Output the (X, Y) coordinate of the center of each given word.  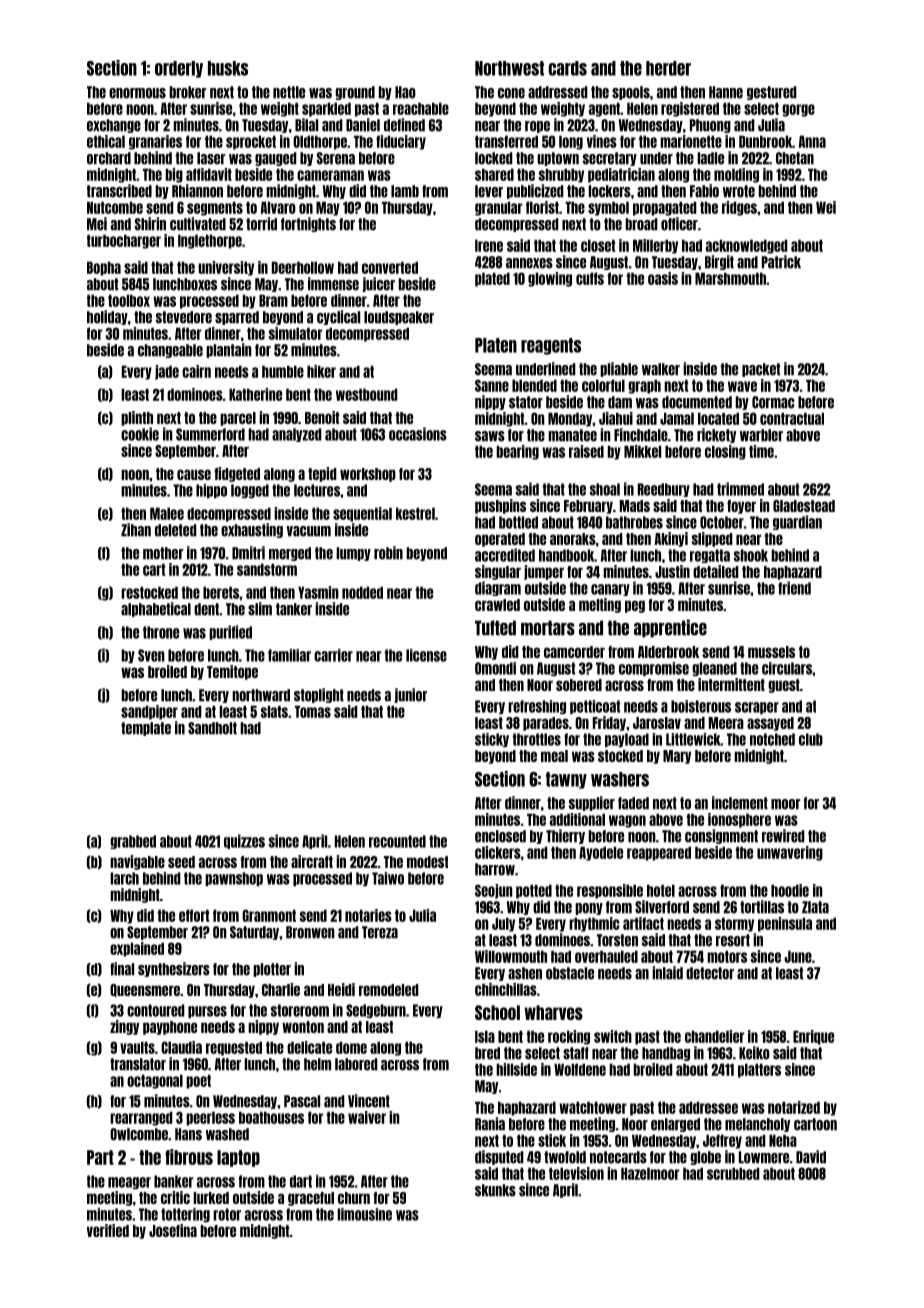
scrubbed (733, 1173)
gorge (798, 110)
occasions (418, 434)
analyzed (297, 435)
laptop (238, 1158)
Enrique (813, 1037)
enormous (137, 93)
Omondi (495, 668)
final (122, 969)
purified (230, 632)
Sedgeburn (376, 1011)
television (576, 1173)
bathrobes (634, 522)
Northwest (509, 68)
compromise (654, 669)
